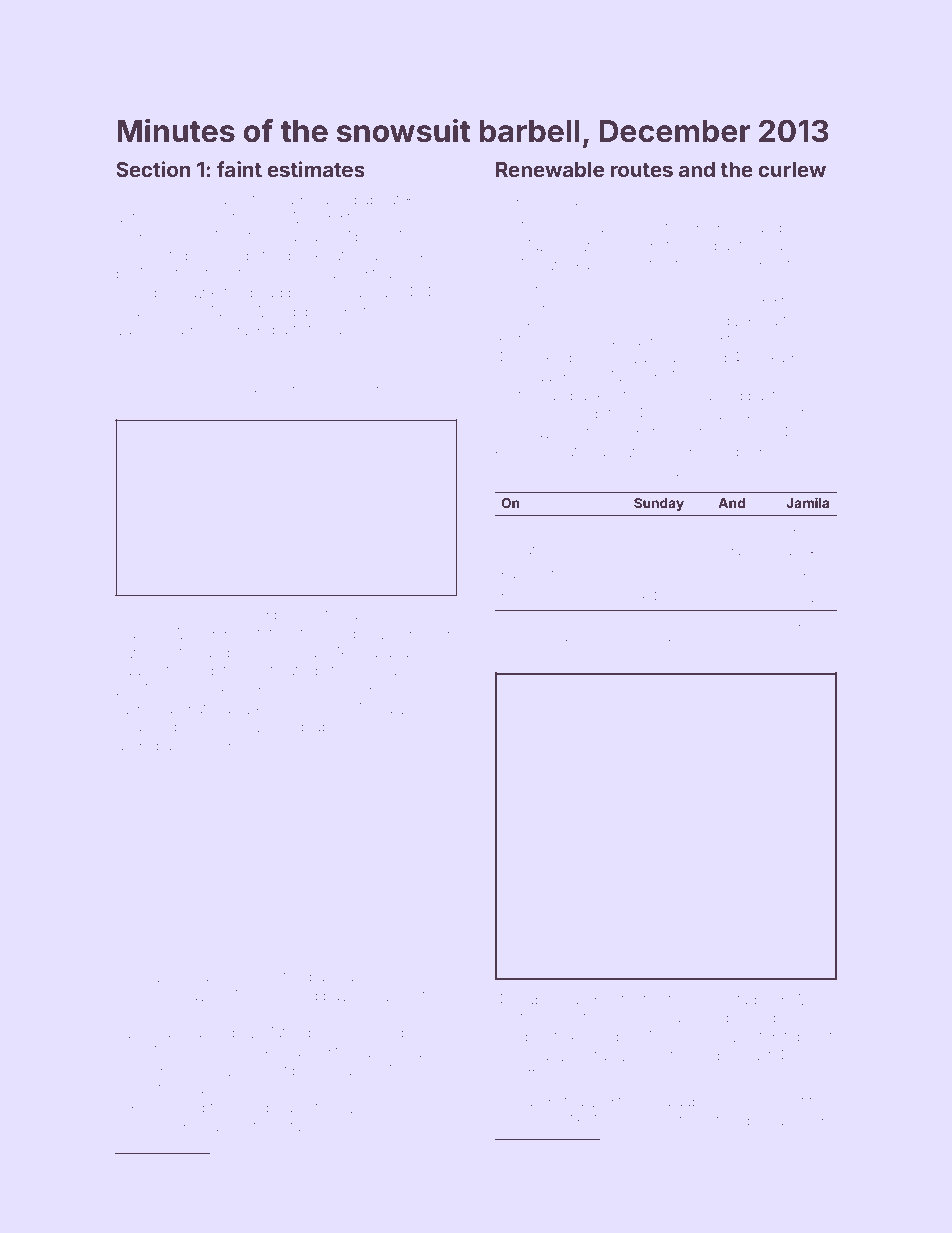 The width and height of the screenshot is (952, 1233). Describe the element at coordinates (359, 1070) in the screenshot. I see `lunch` at that location.
